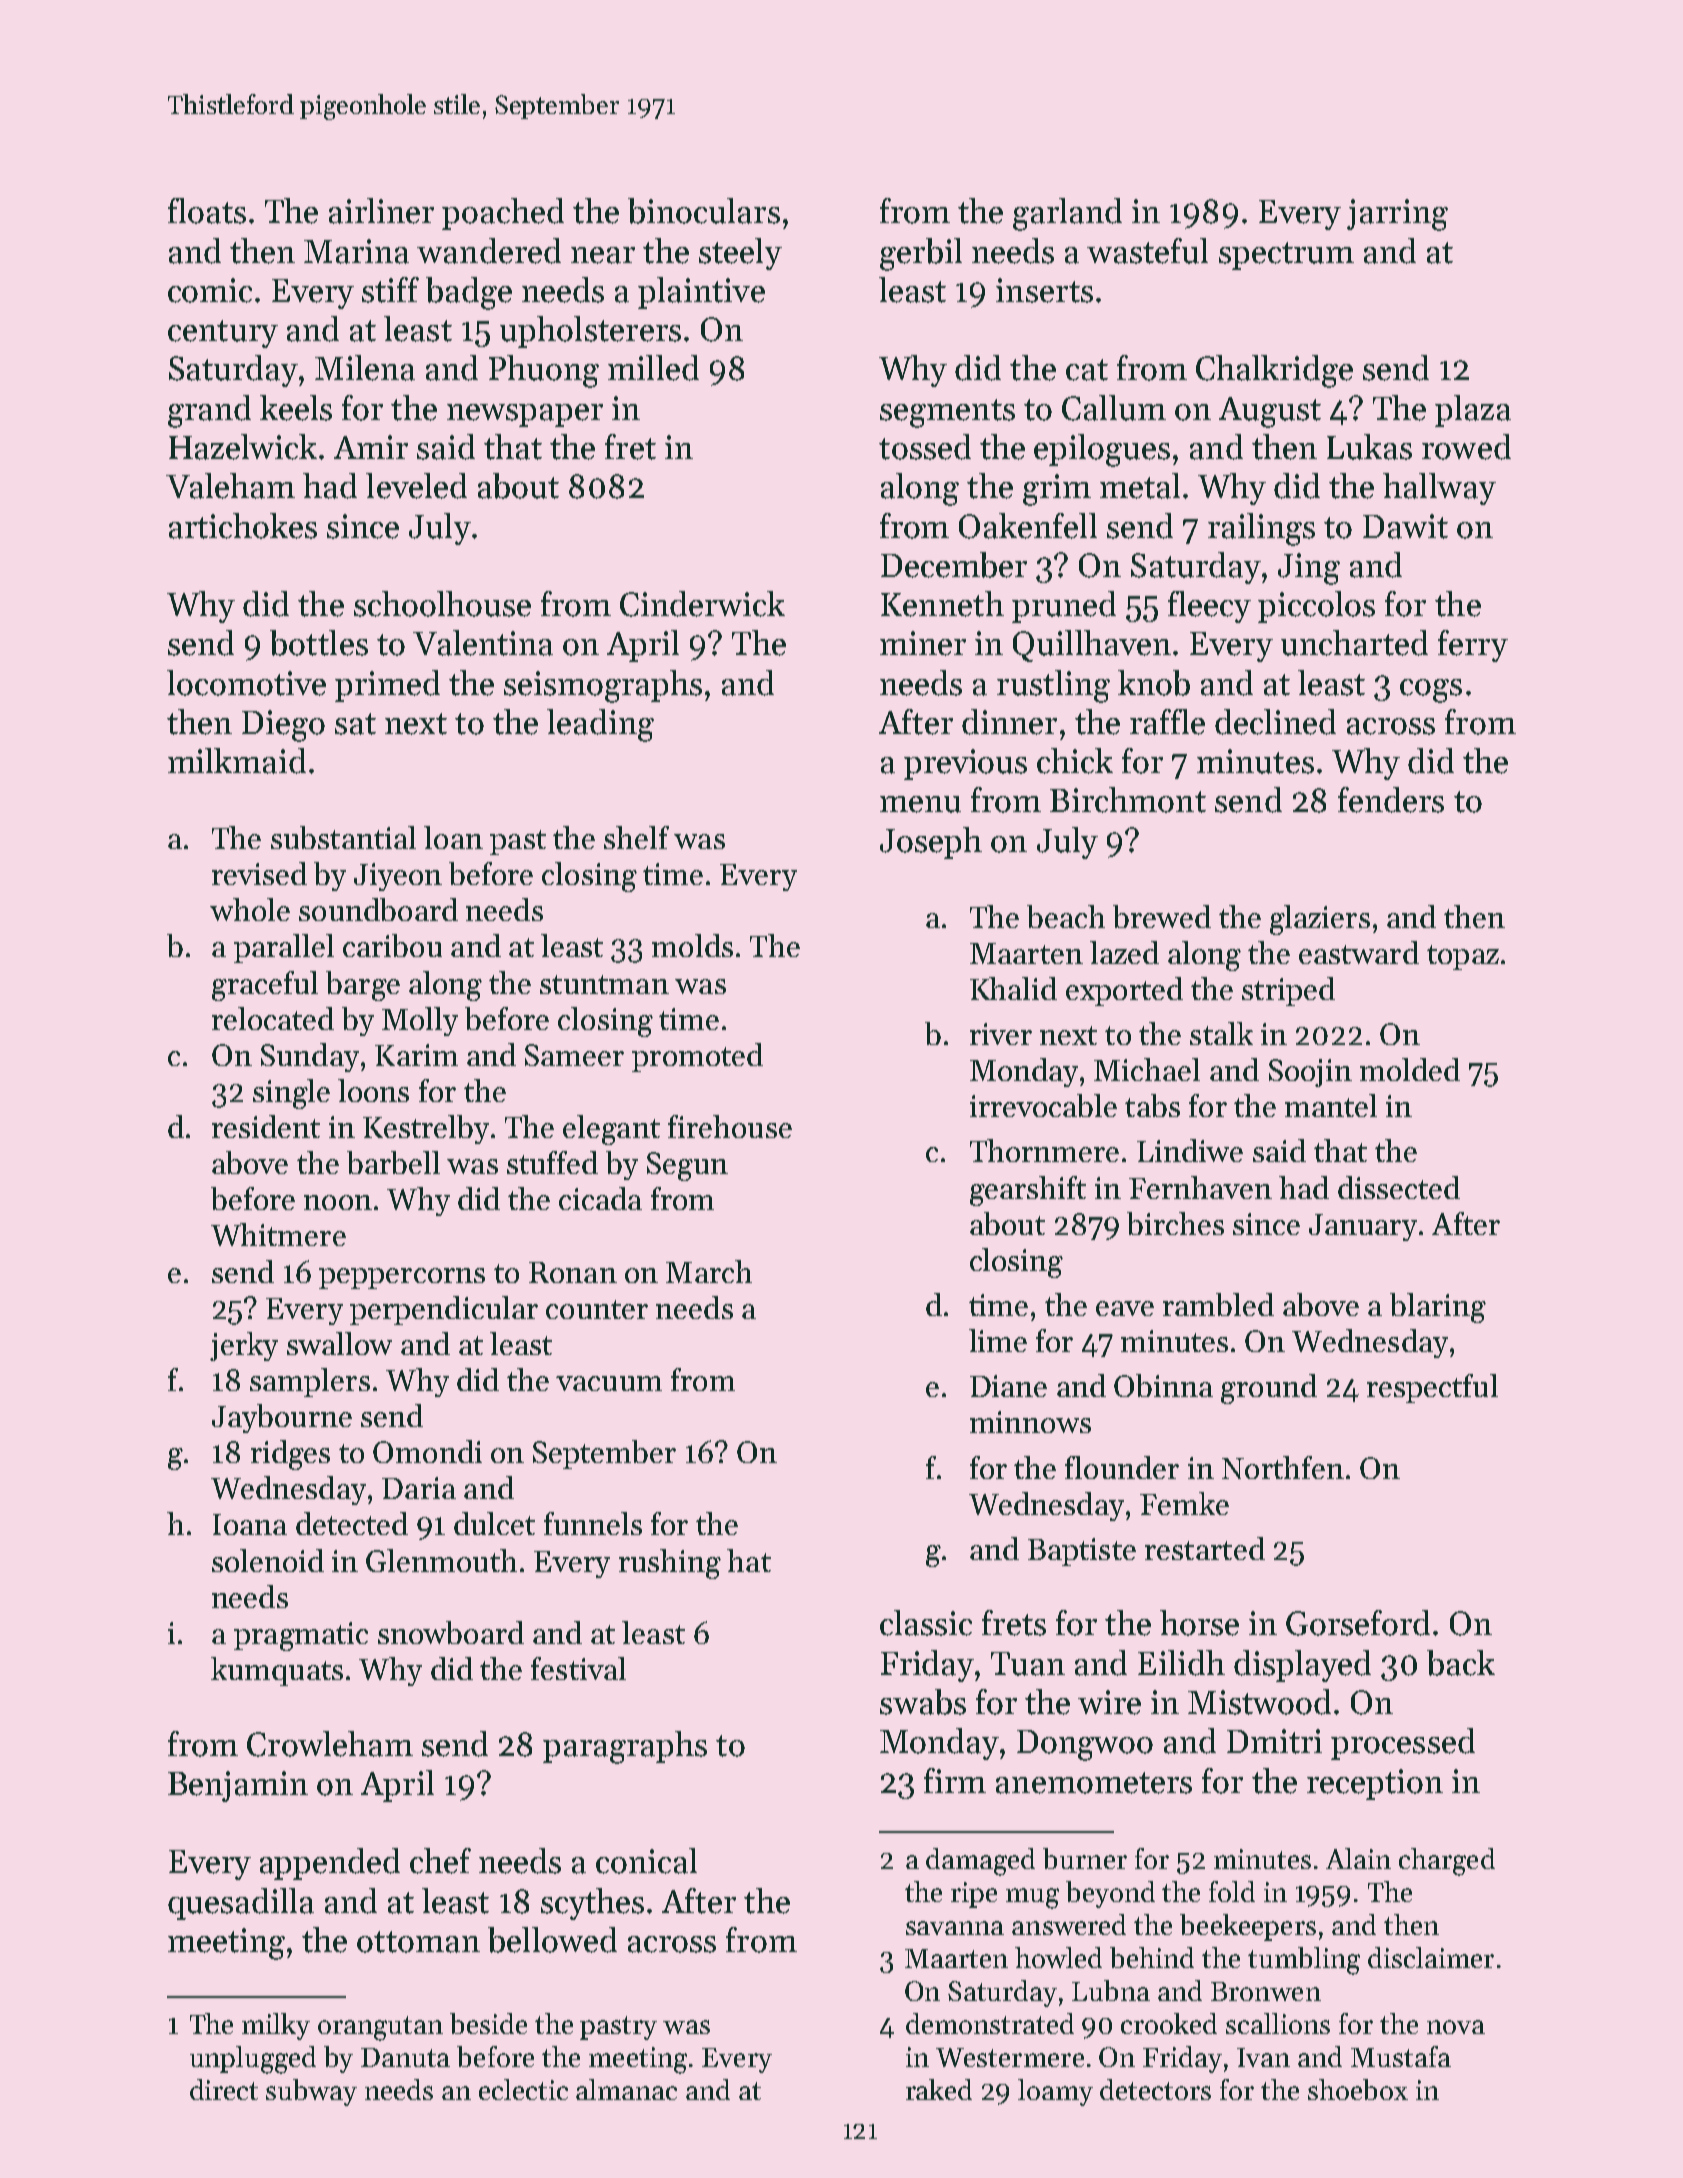 The width and height of the screenshot is (1683, 2178). I want to click on March, so click(709, 1271).
